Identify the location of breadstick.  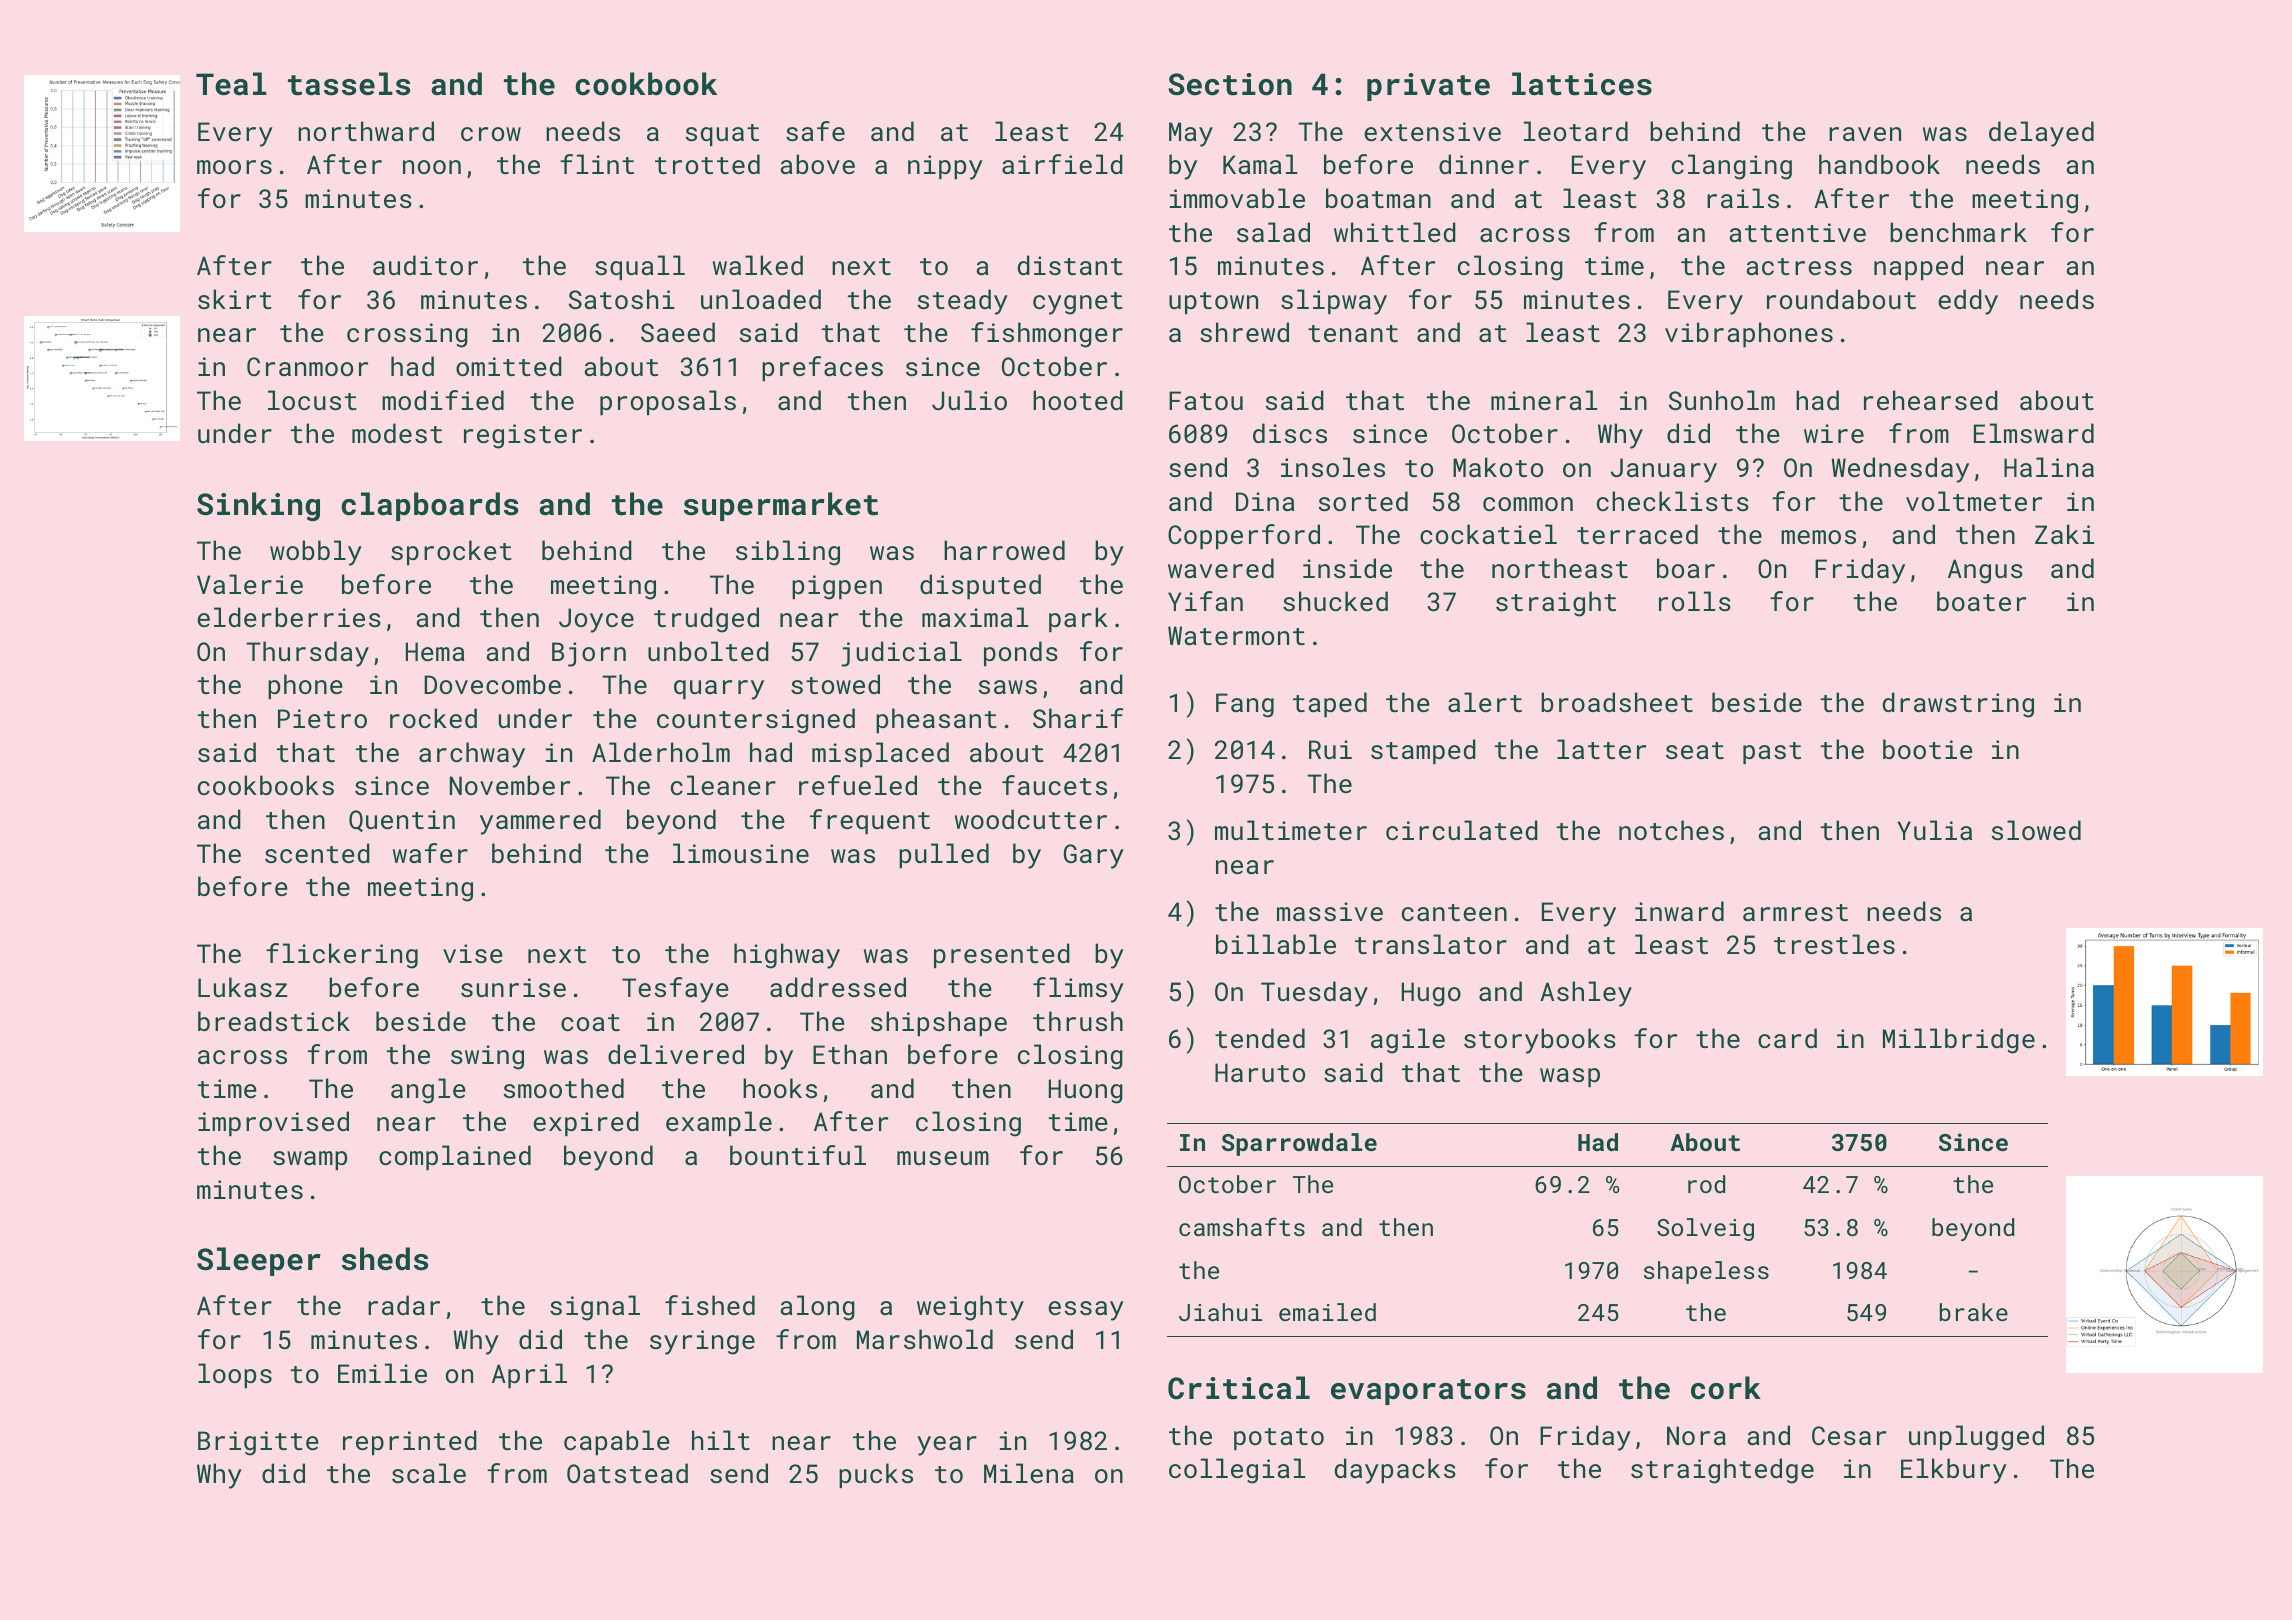
(274, 1021).
